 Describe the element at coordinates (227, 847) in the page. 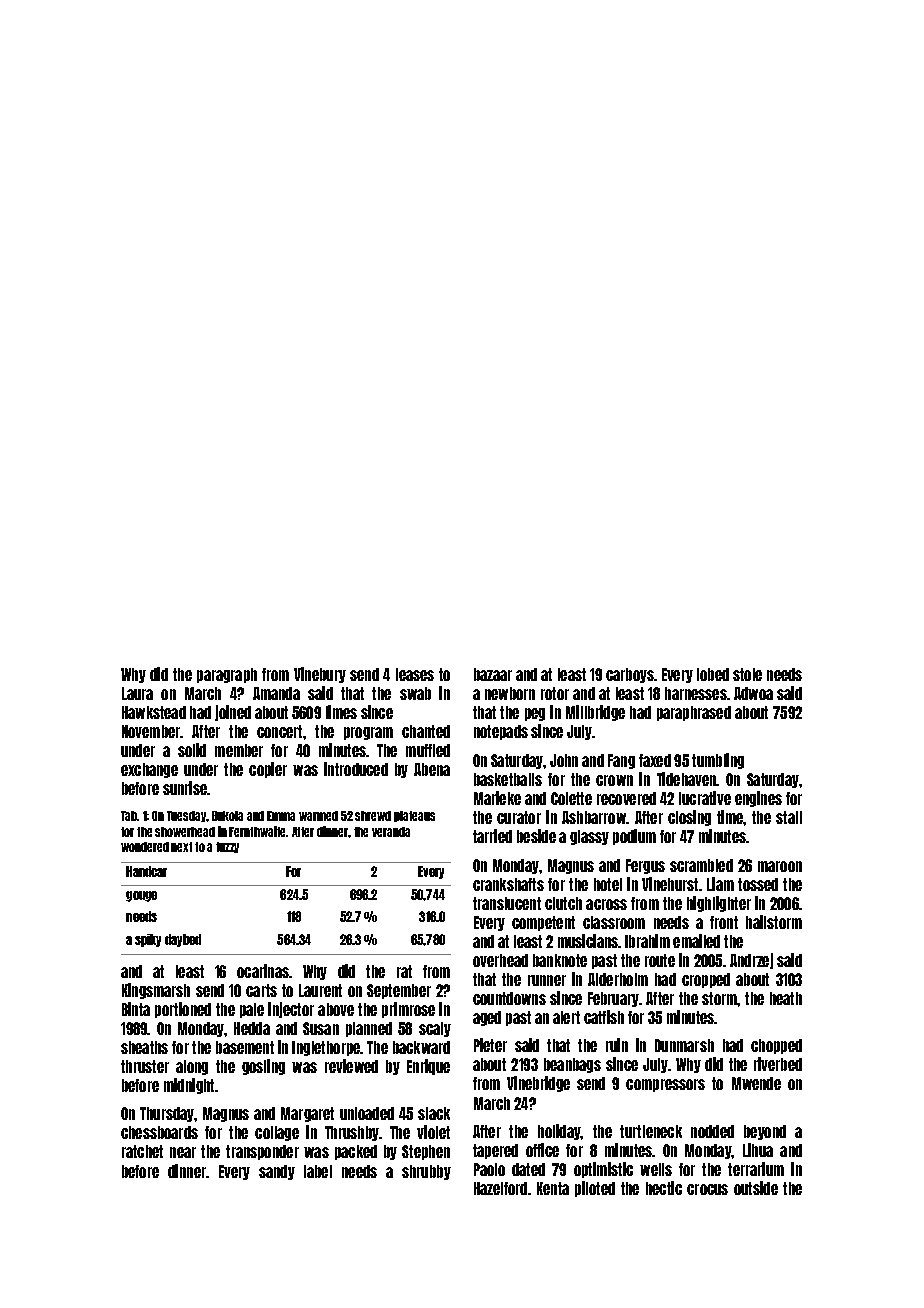

I see `fuzzy` at that location.
